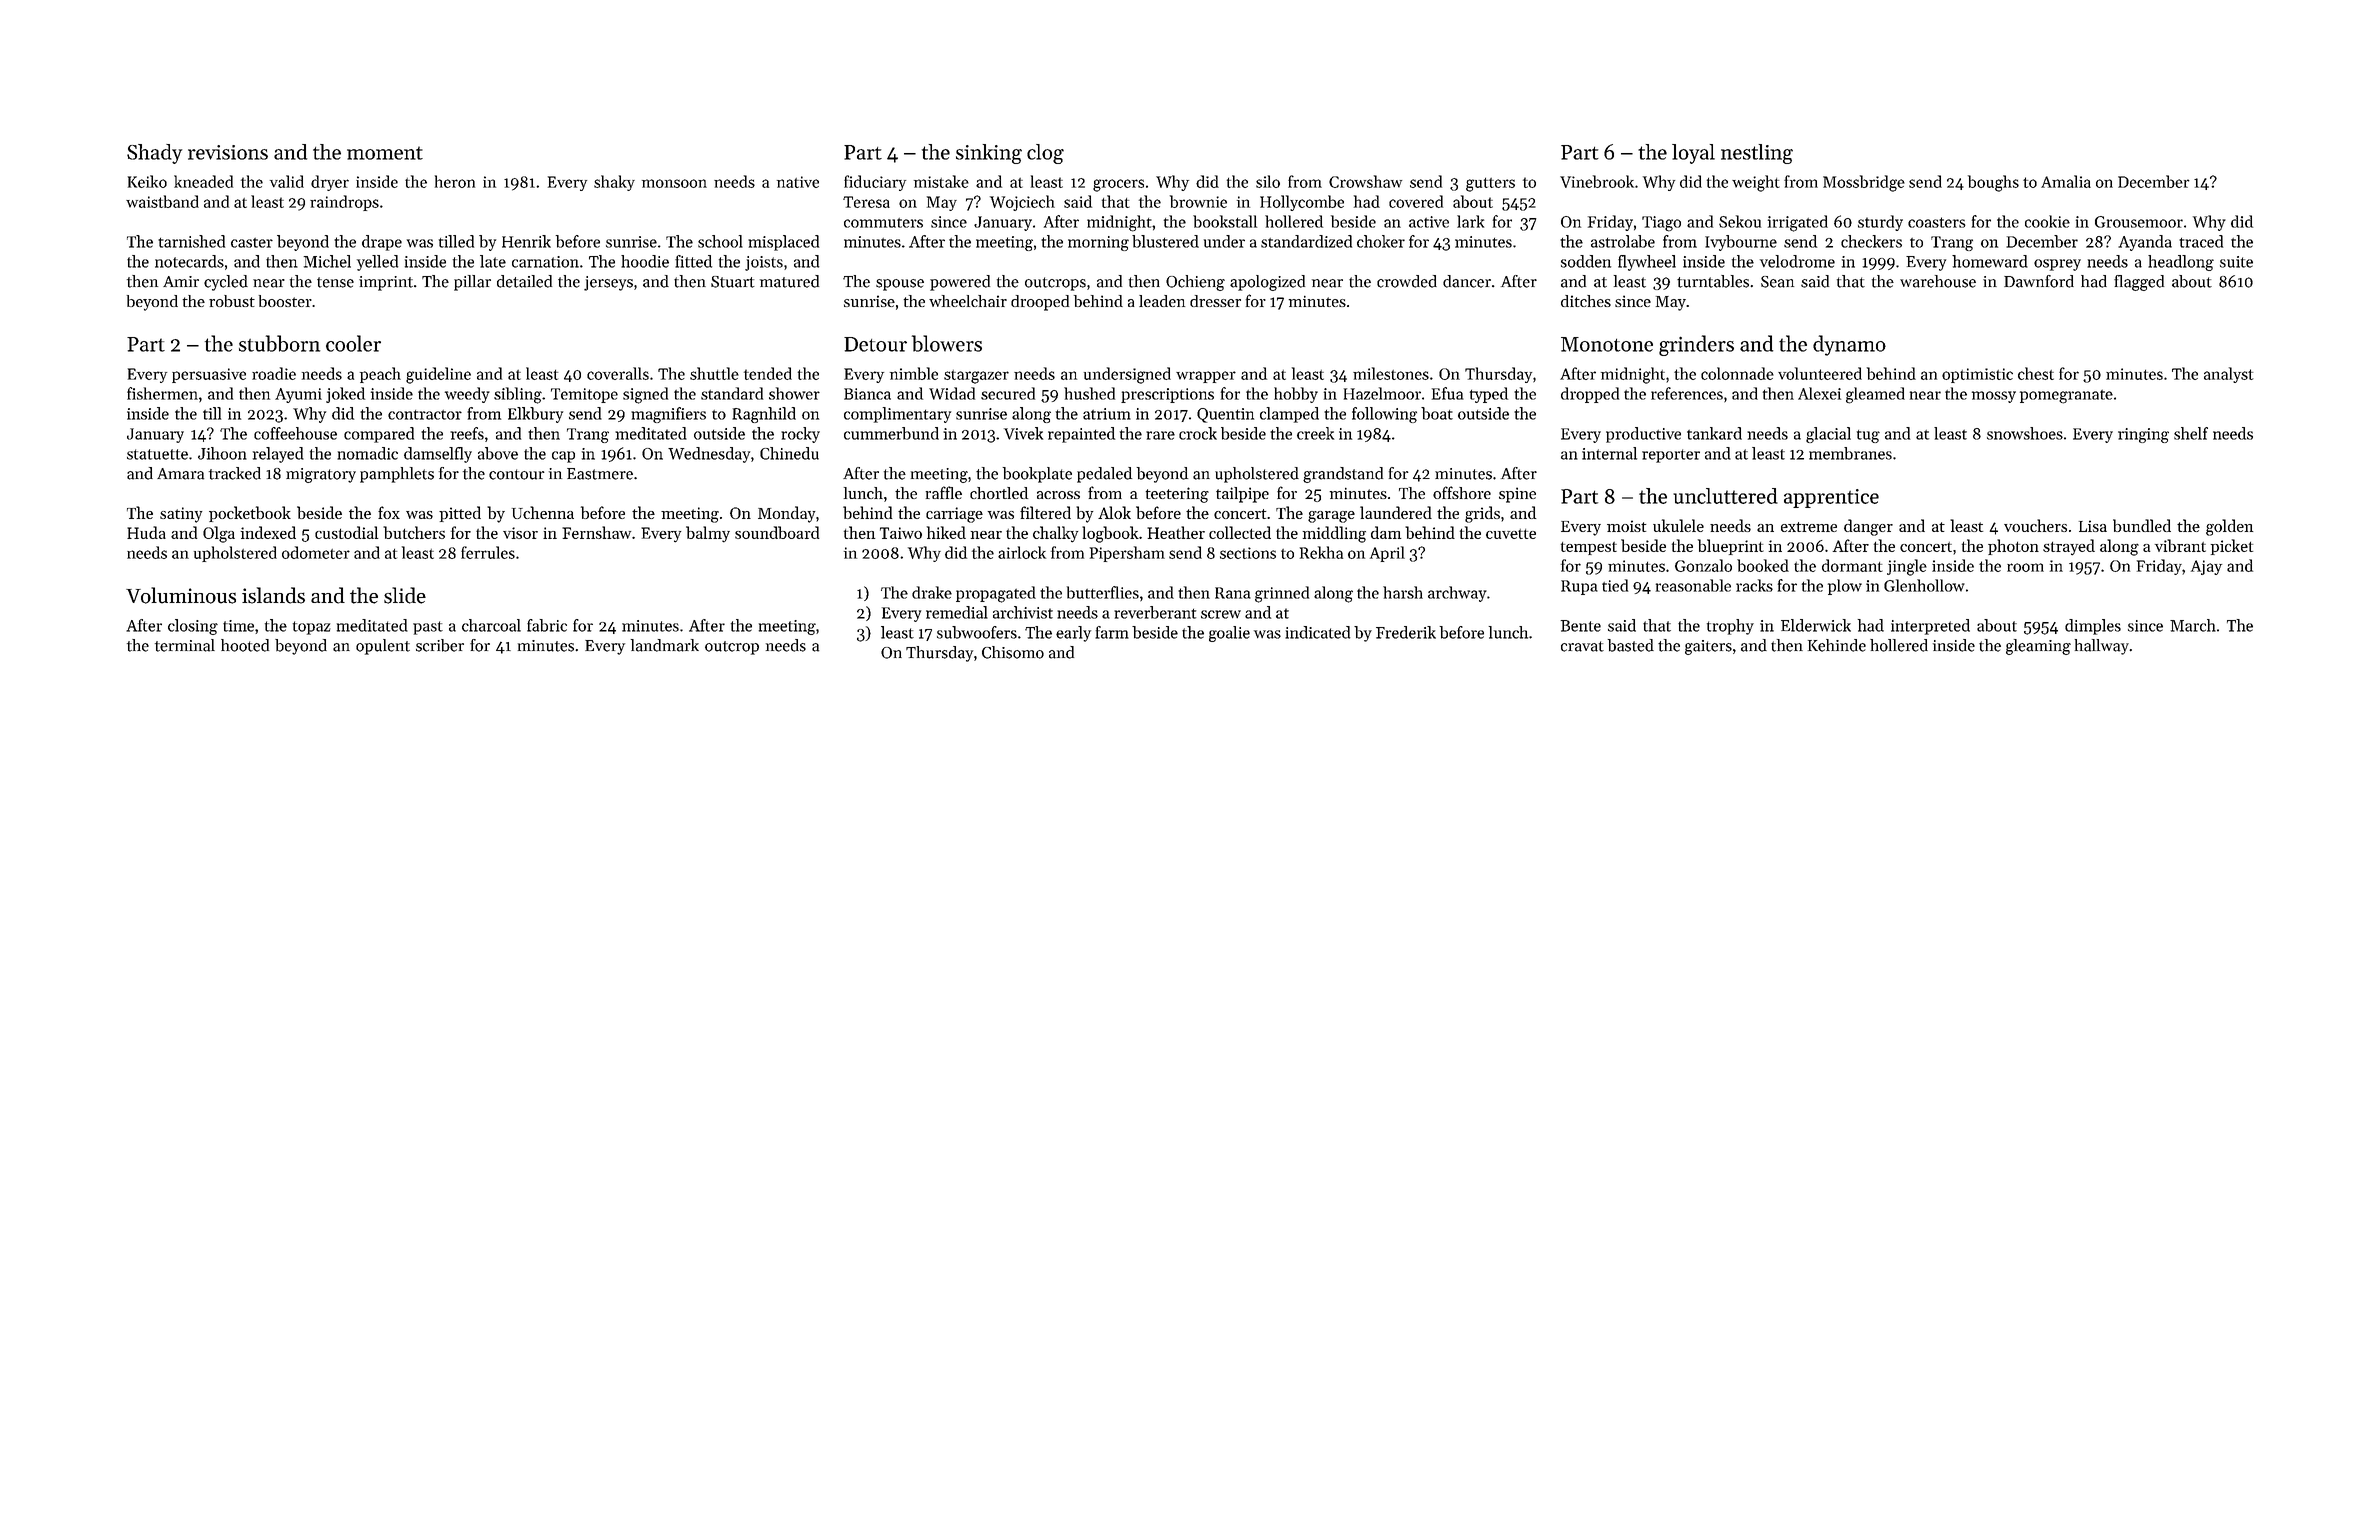 The image size is (2380, 1540). Describe the element at coordinates (1045, 154) in the page. I see `clog` at that location.
